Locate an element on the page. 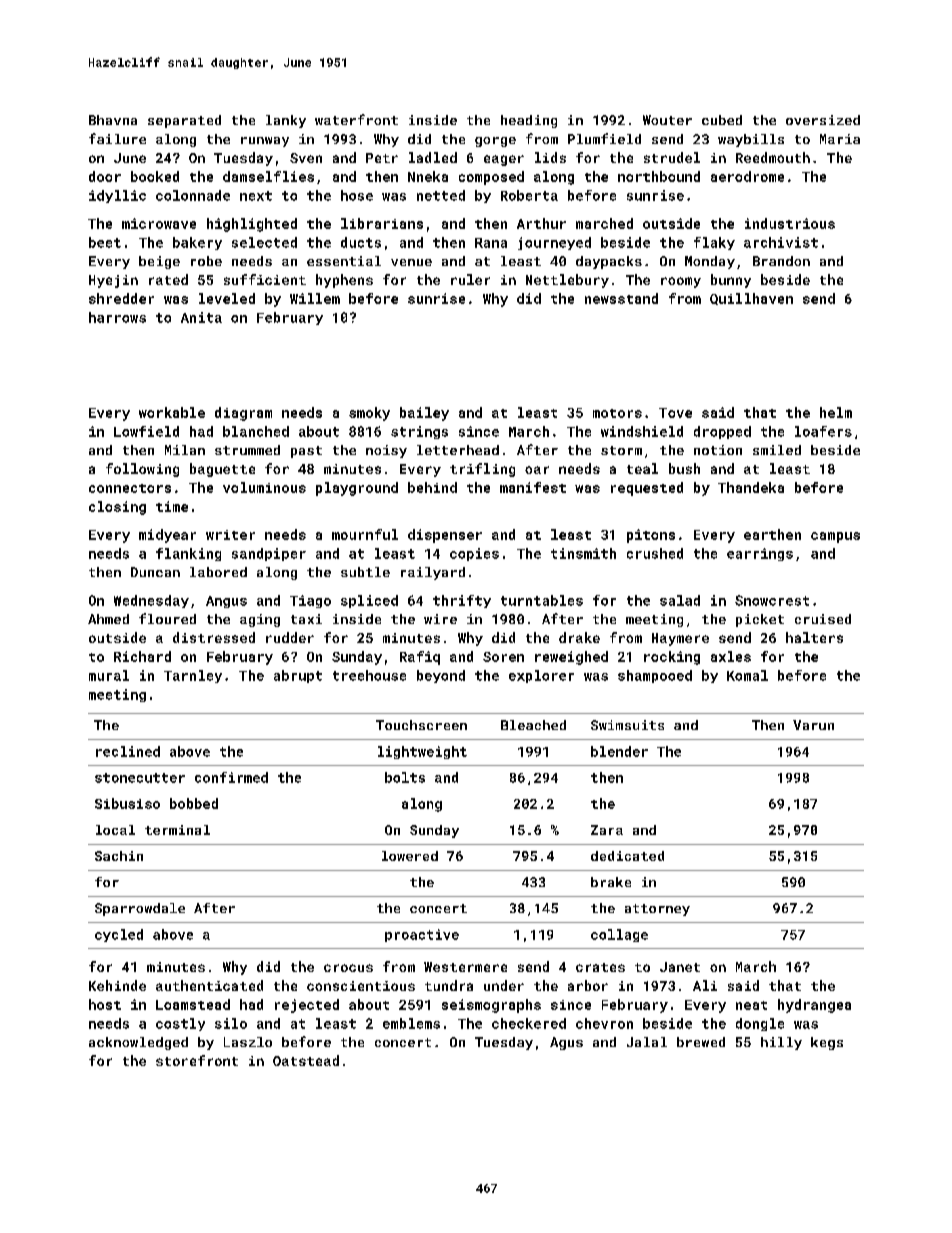 This page has height=1233, width=952. campus is located at coordinates (835, 537).
